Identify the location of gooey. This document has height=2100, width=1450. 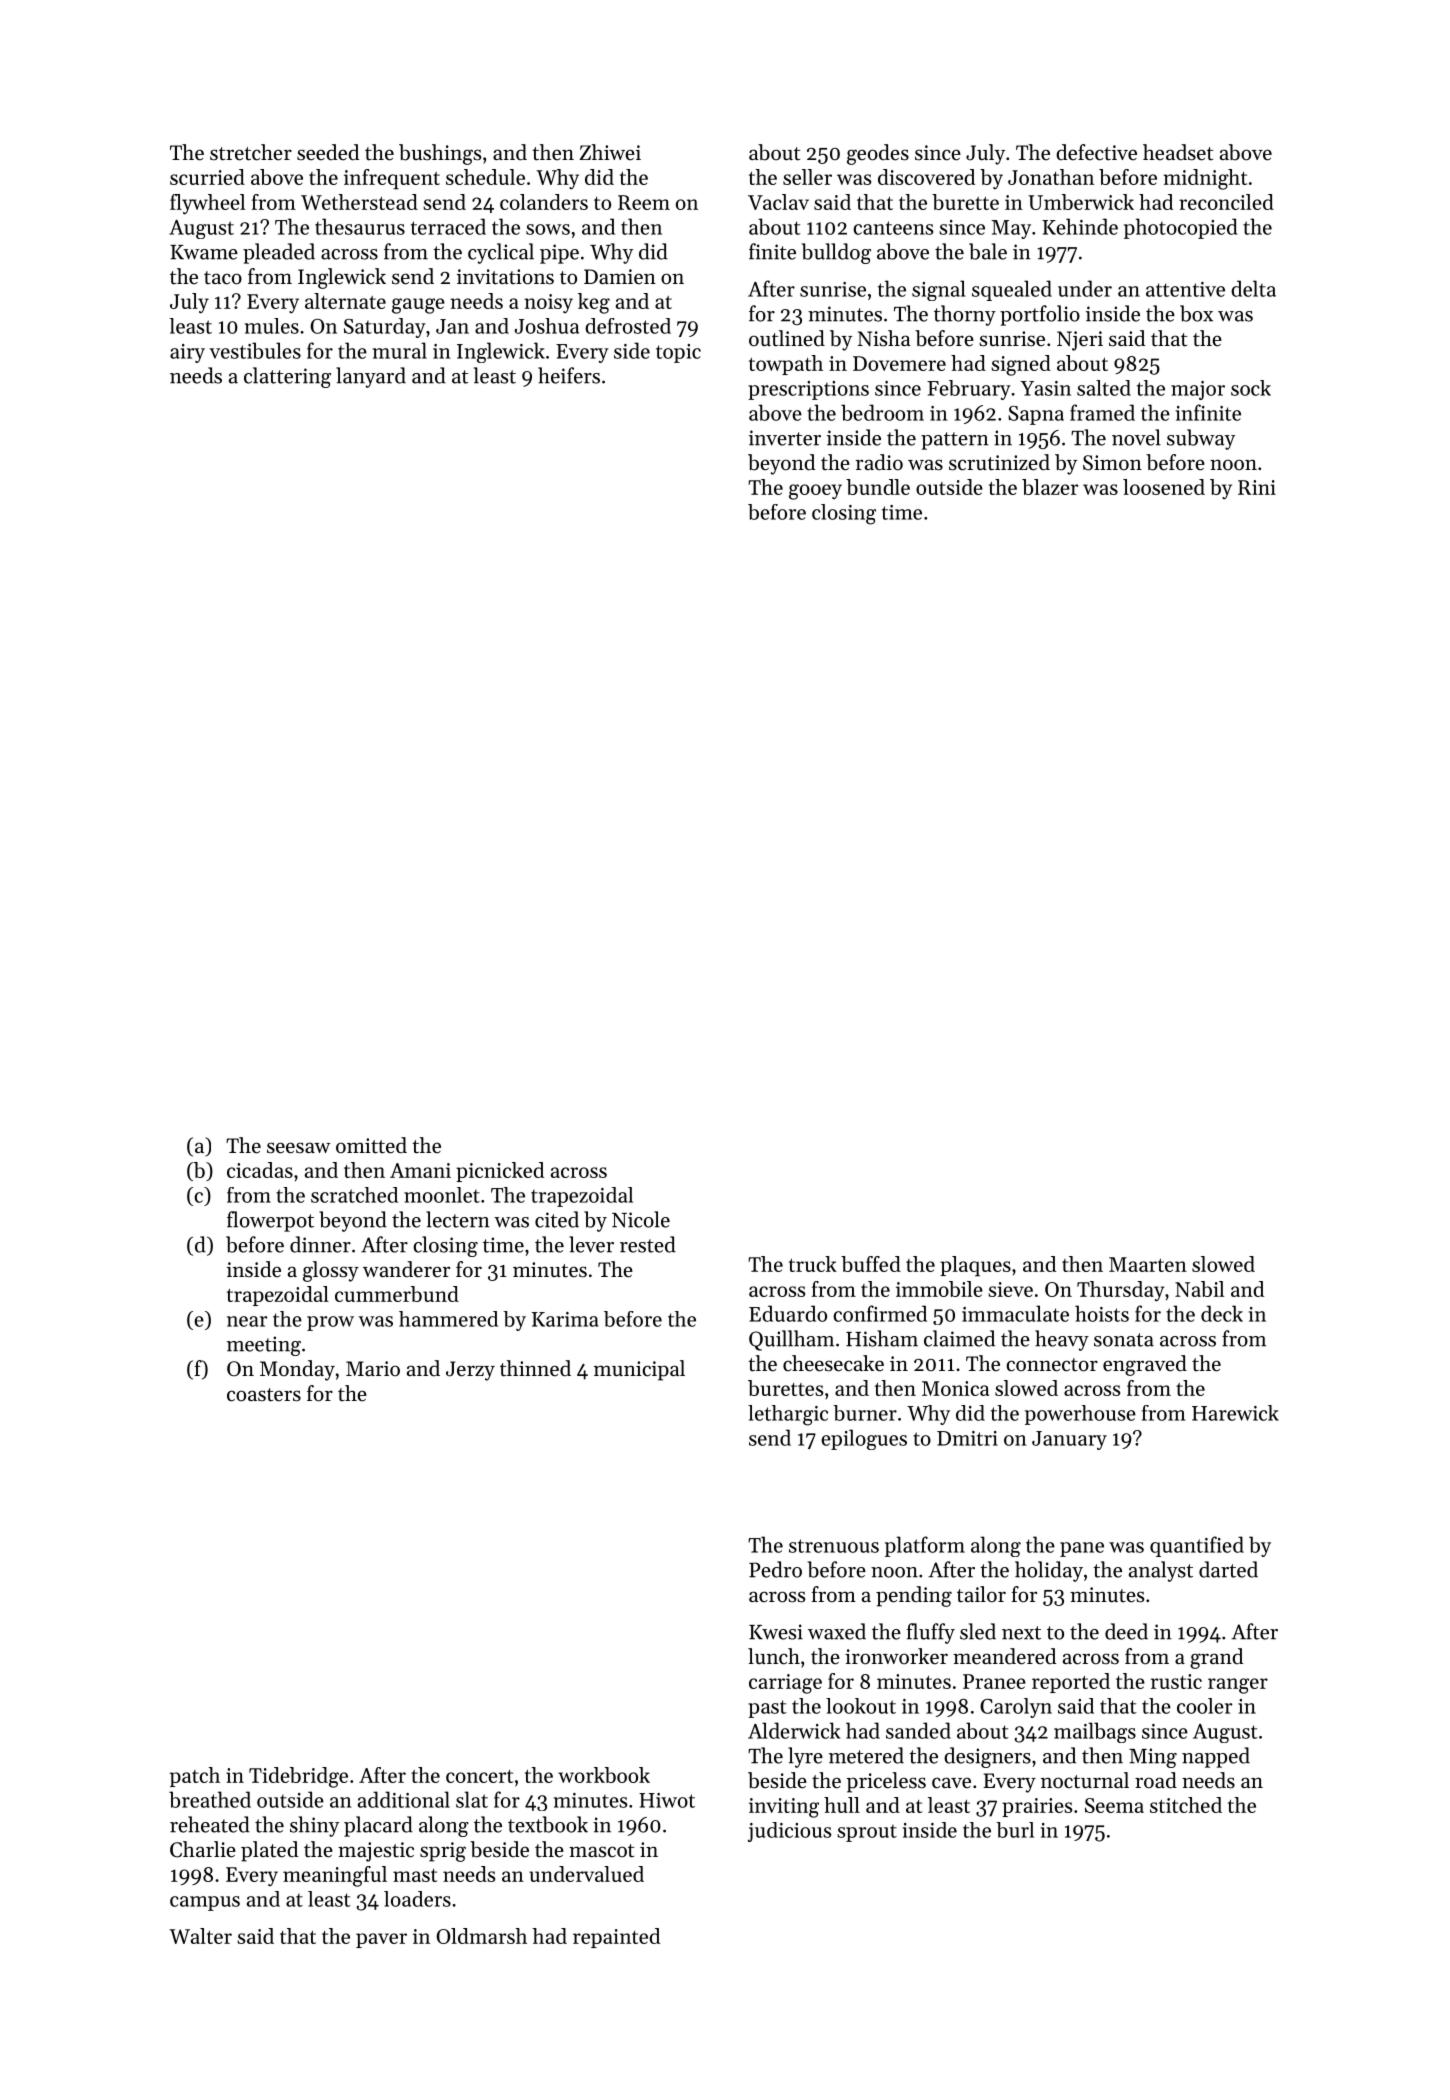
(815, 492).
